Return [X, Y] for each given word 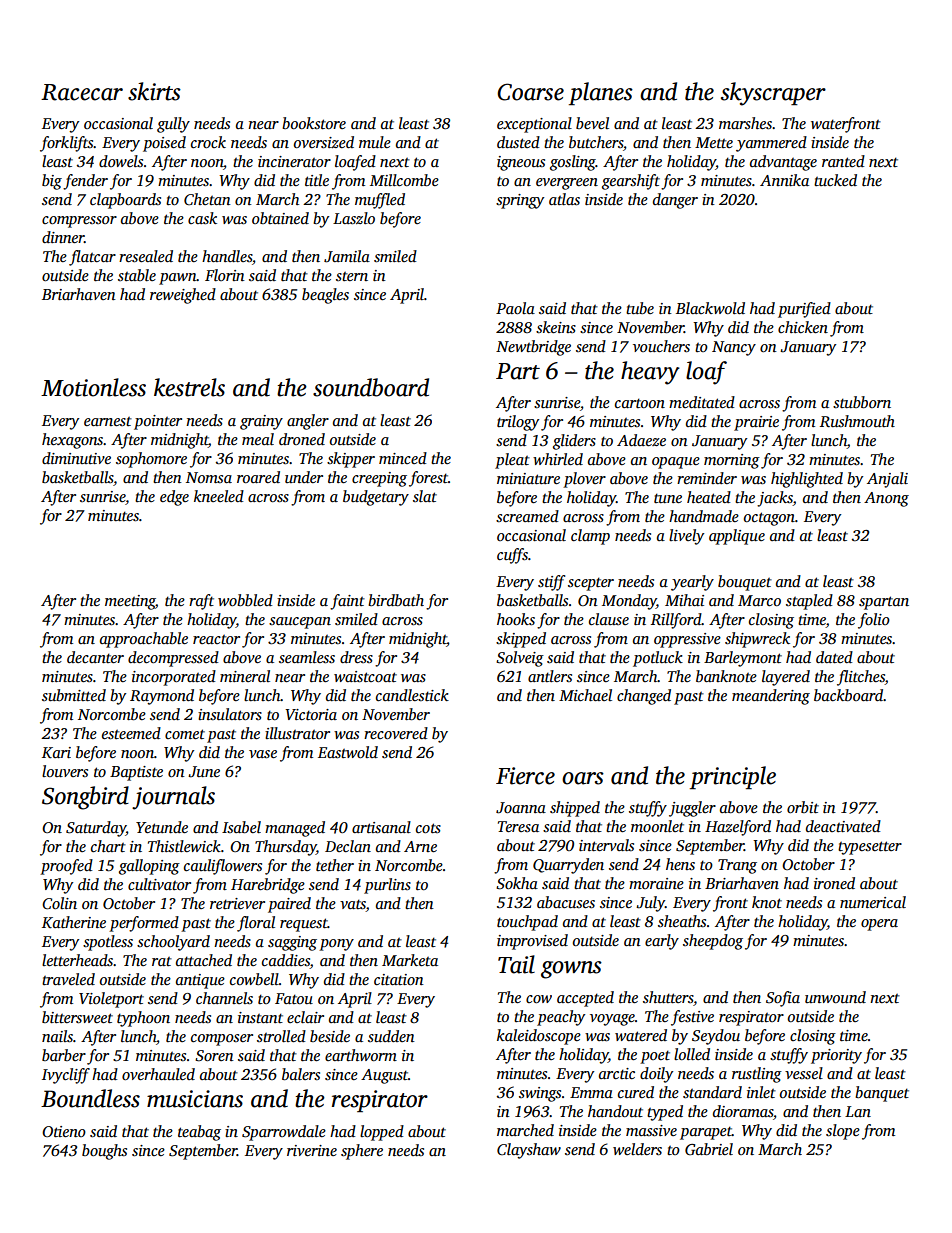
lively [686, 537]
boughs [104, 1152]
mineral [245, 676]
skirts [154, 91]
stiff [551, 583]
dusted [518, 142]
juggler [692, 809]
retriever [237, 903]
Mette [714, 142]
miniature [528, 478]
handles [227, 256]
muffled [380, 201]
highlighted [807, 480]
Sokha [517, 883]
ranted [843, 161]
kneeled [219, 496]
